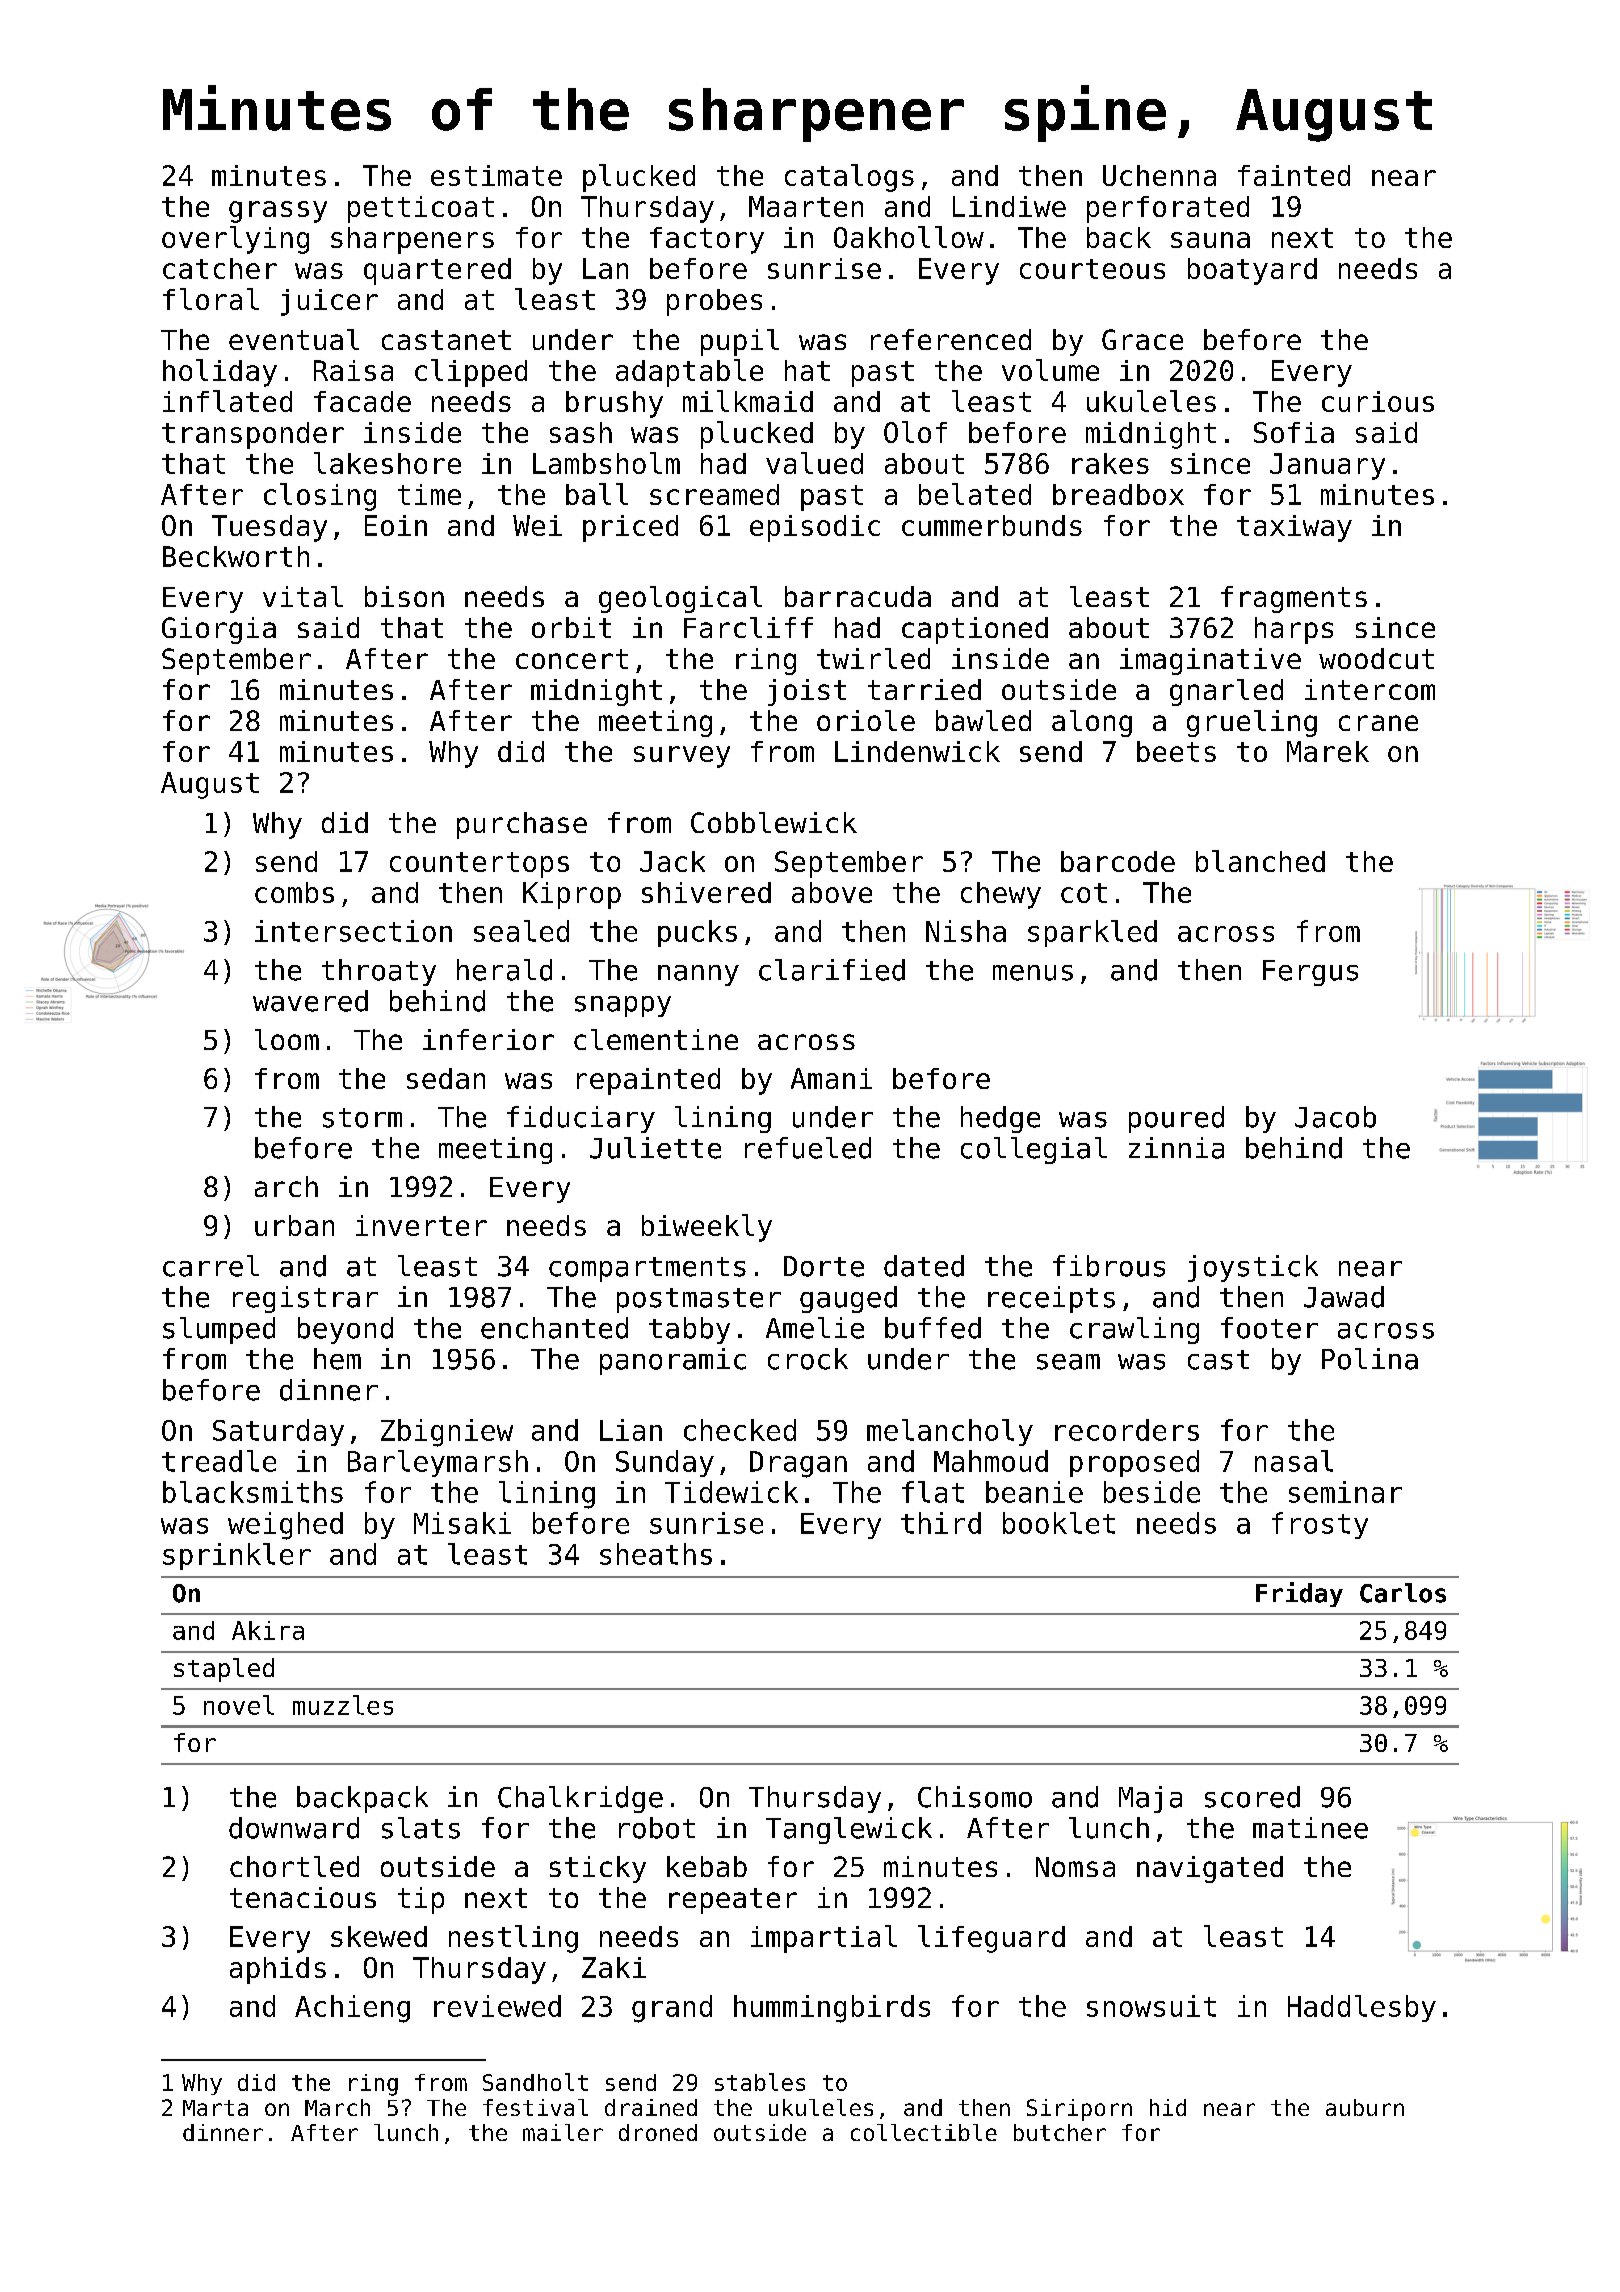  Describe the element at coordinates (1009, 206) in the screenshot. I see `Lindiwe` at that location.
